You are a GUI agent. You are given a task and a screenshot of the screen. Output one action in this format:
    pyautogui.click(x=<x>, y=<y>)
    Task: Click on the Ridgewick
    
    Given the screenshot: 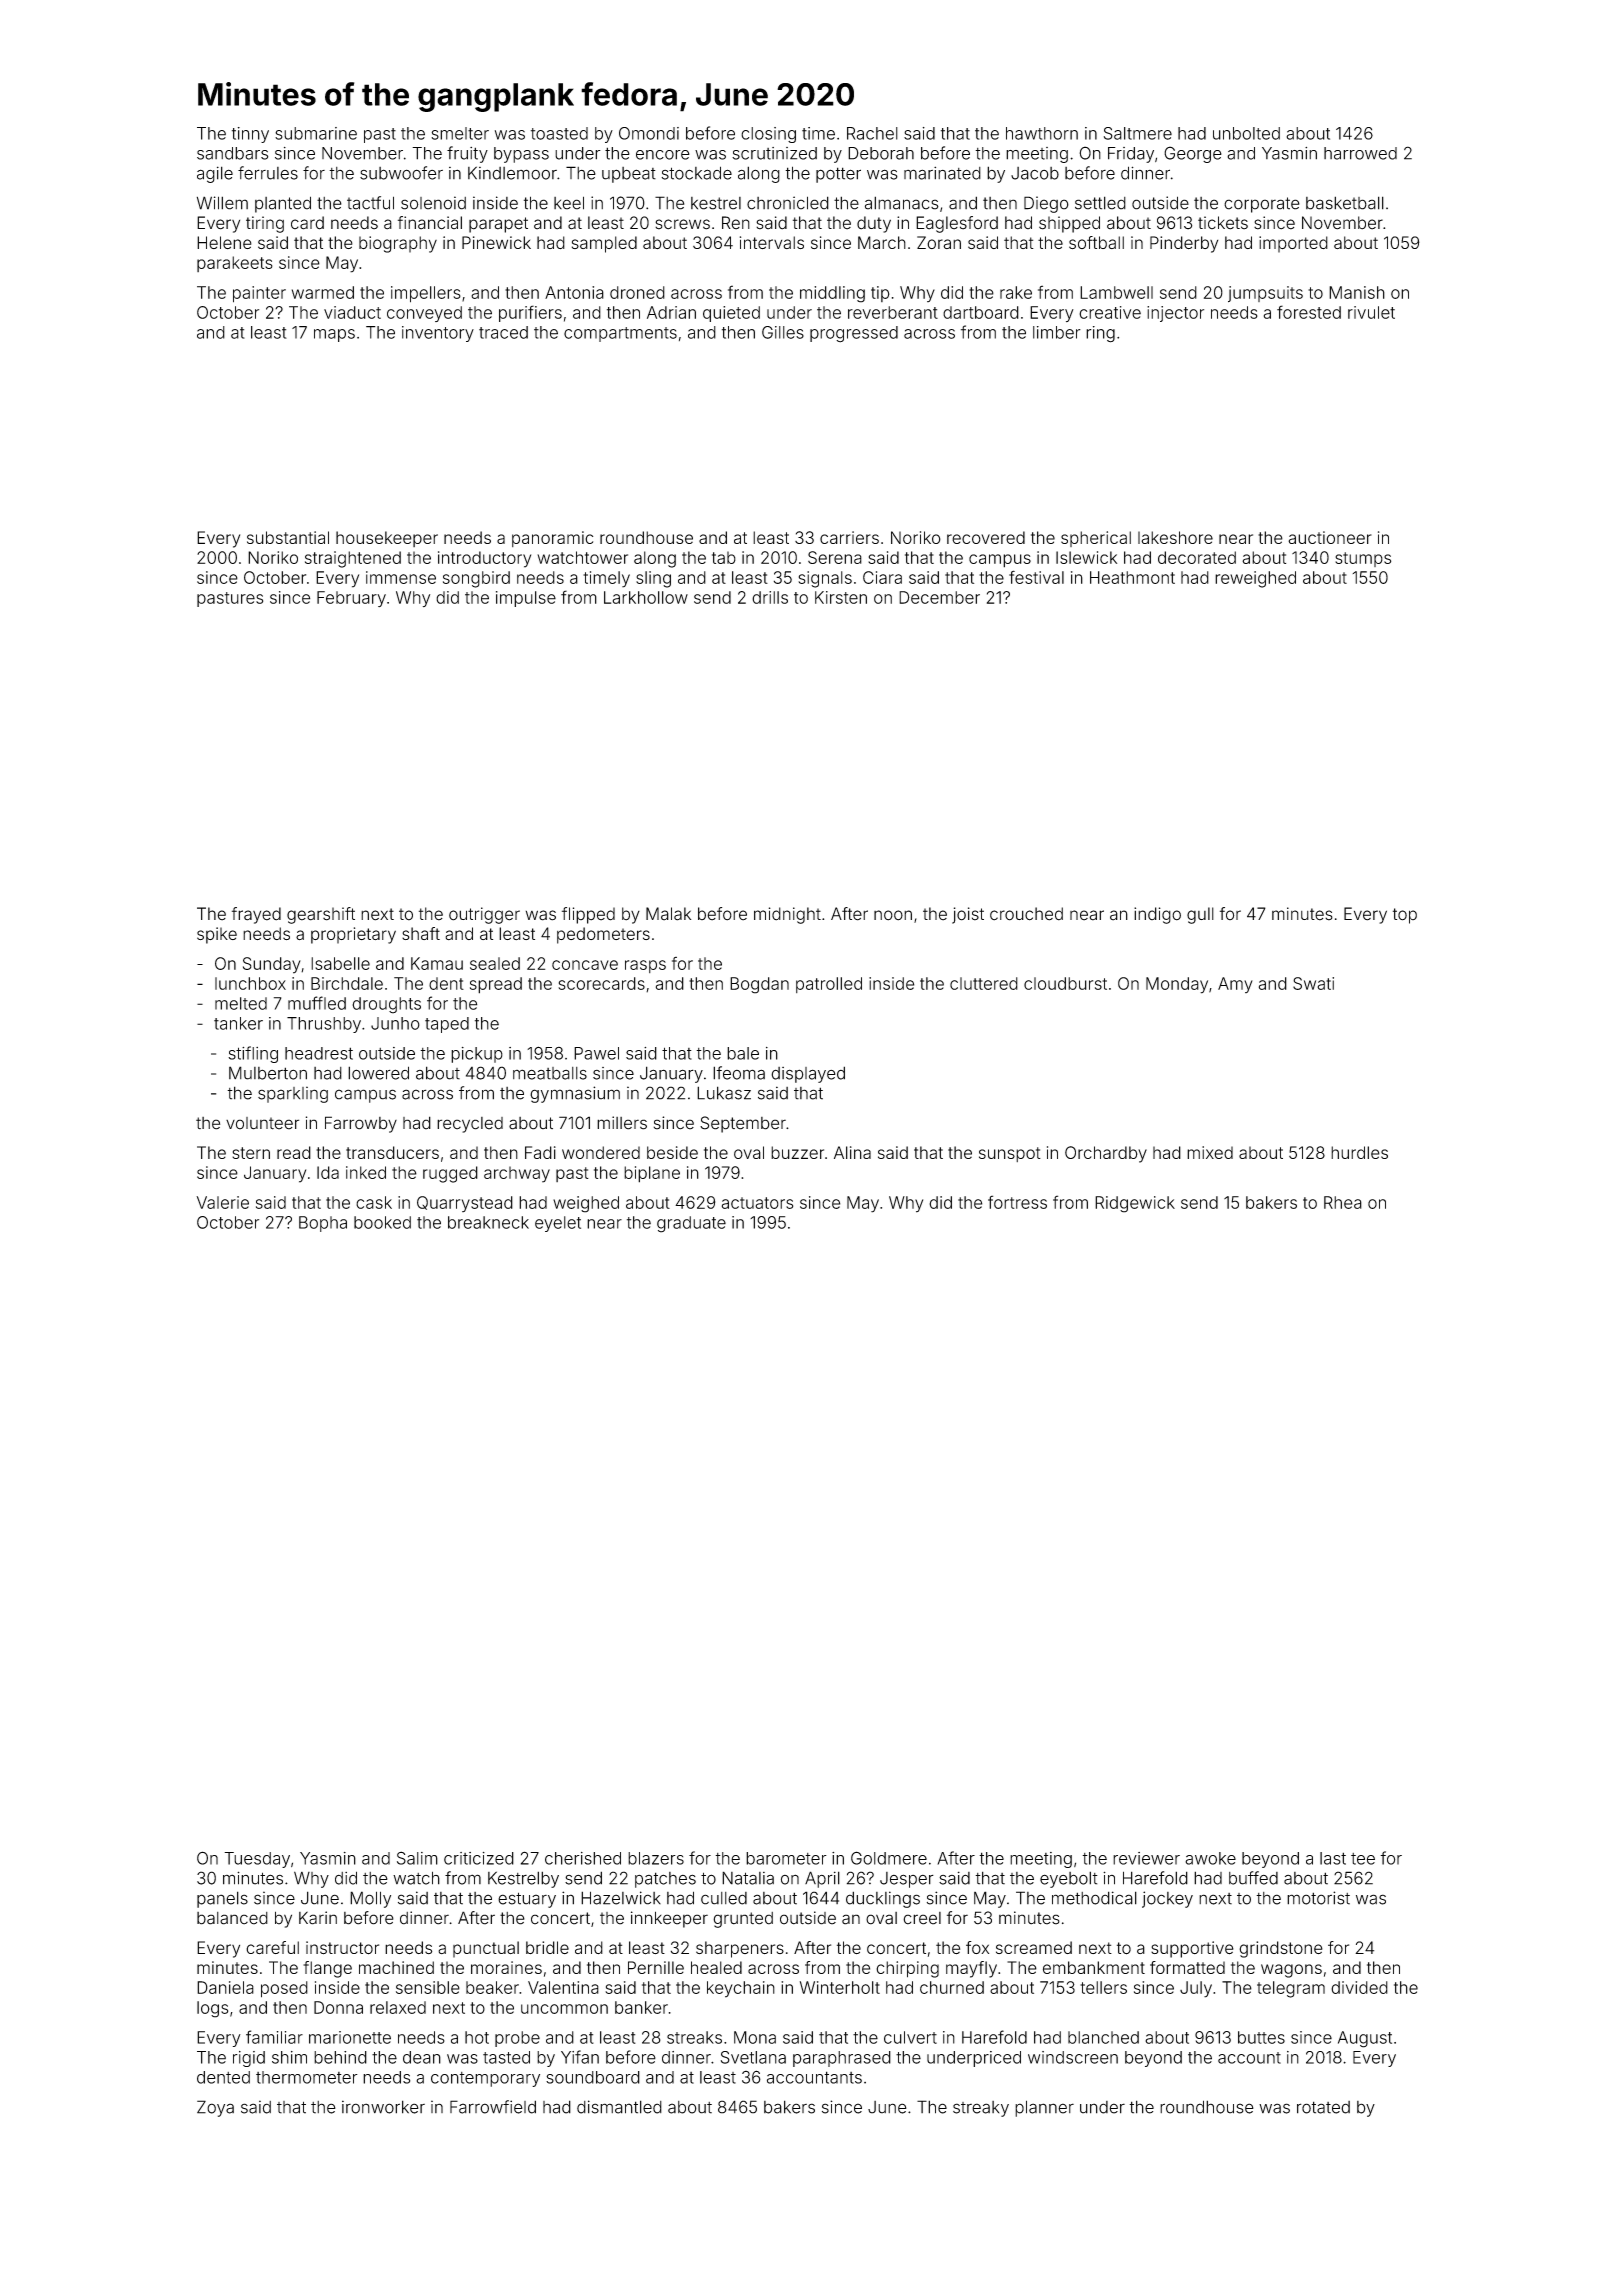 What is the action you would take?
    pyautogui.click(x=1135, y=1204)
